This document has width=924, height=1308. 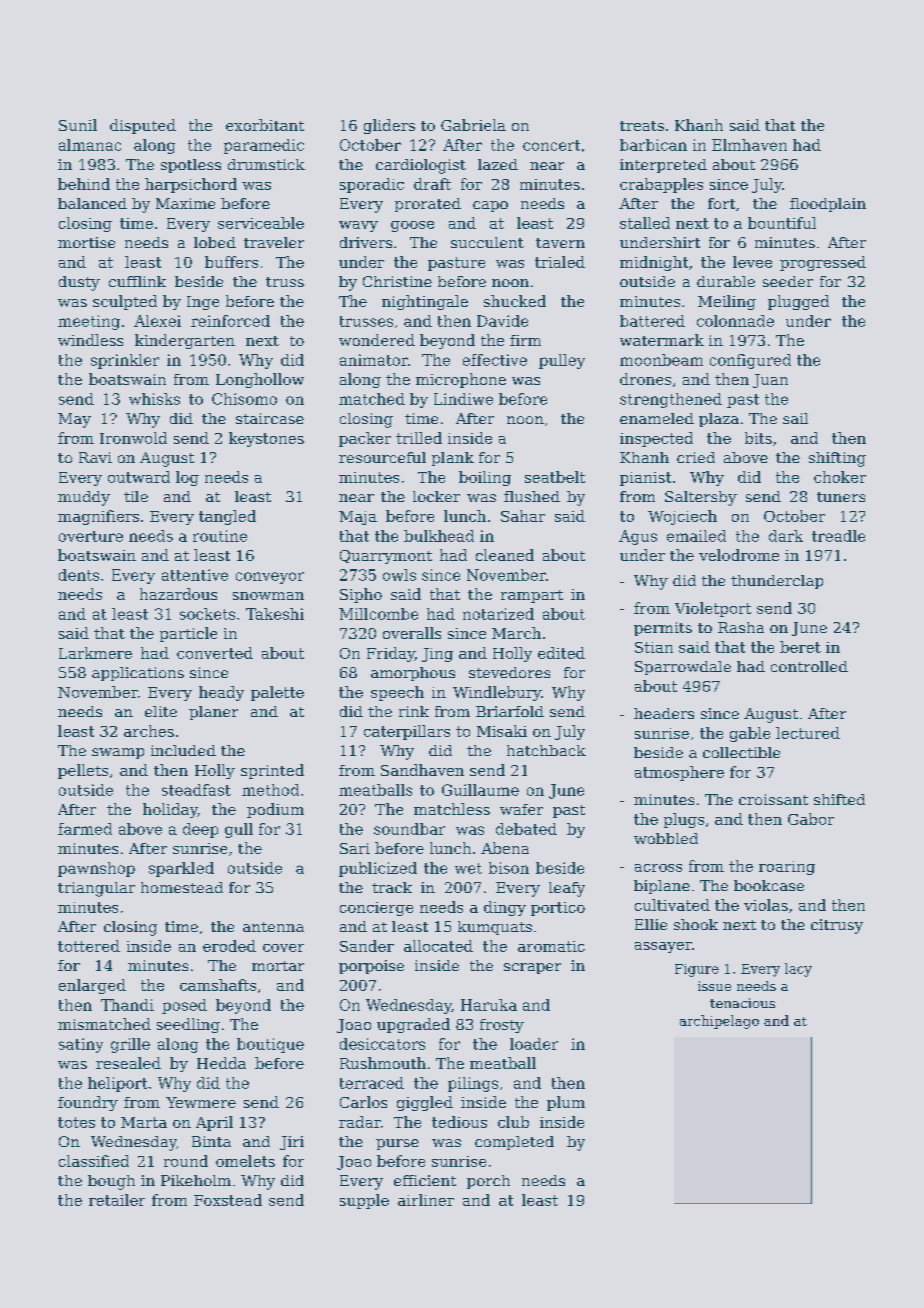 I want to click on Agus, so click(x=638, y=537).
